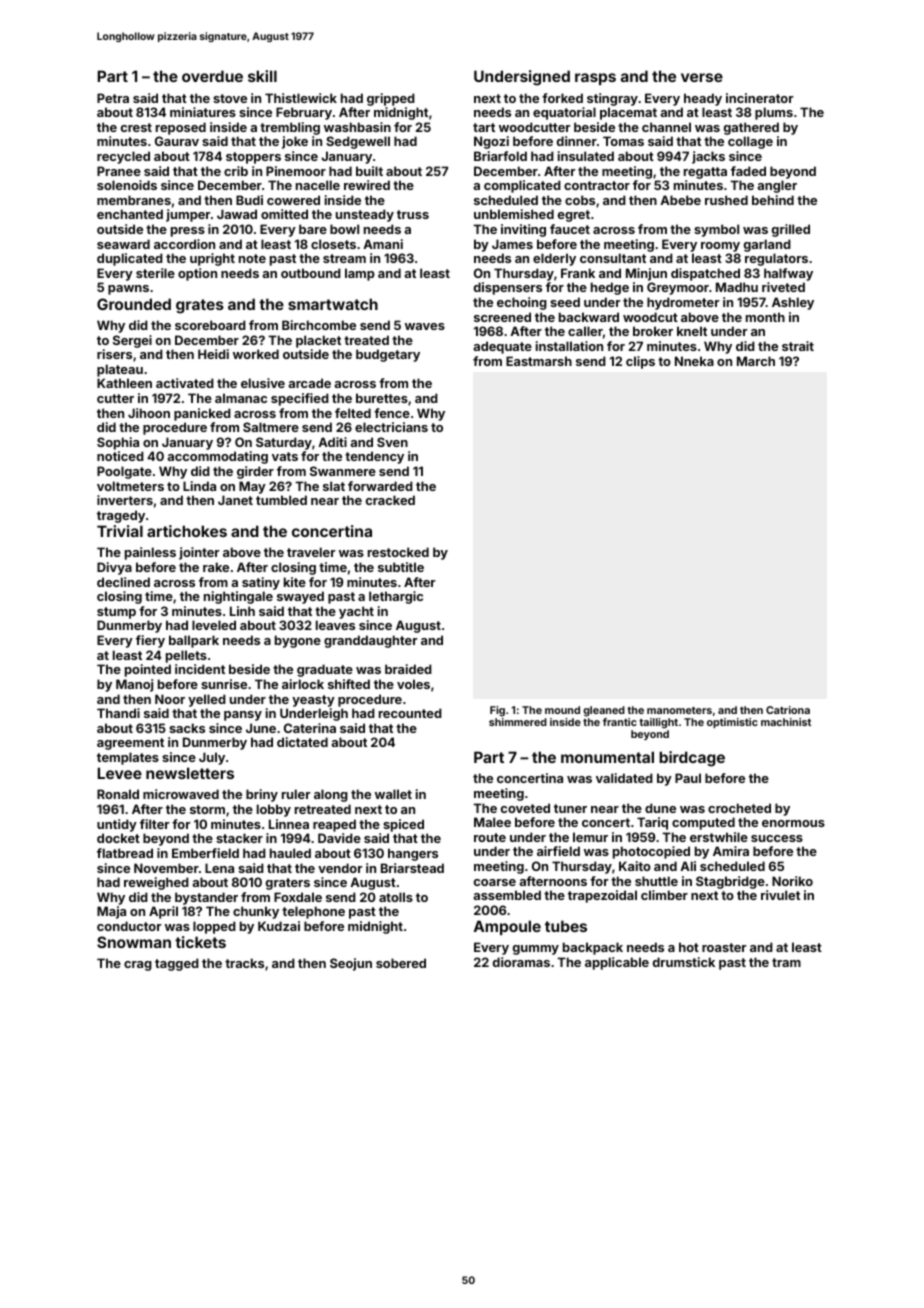 Image resolution: width=924 pixels, height=1308 pixels. I want to click on hauled, so click(290, 853).
